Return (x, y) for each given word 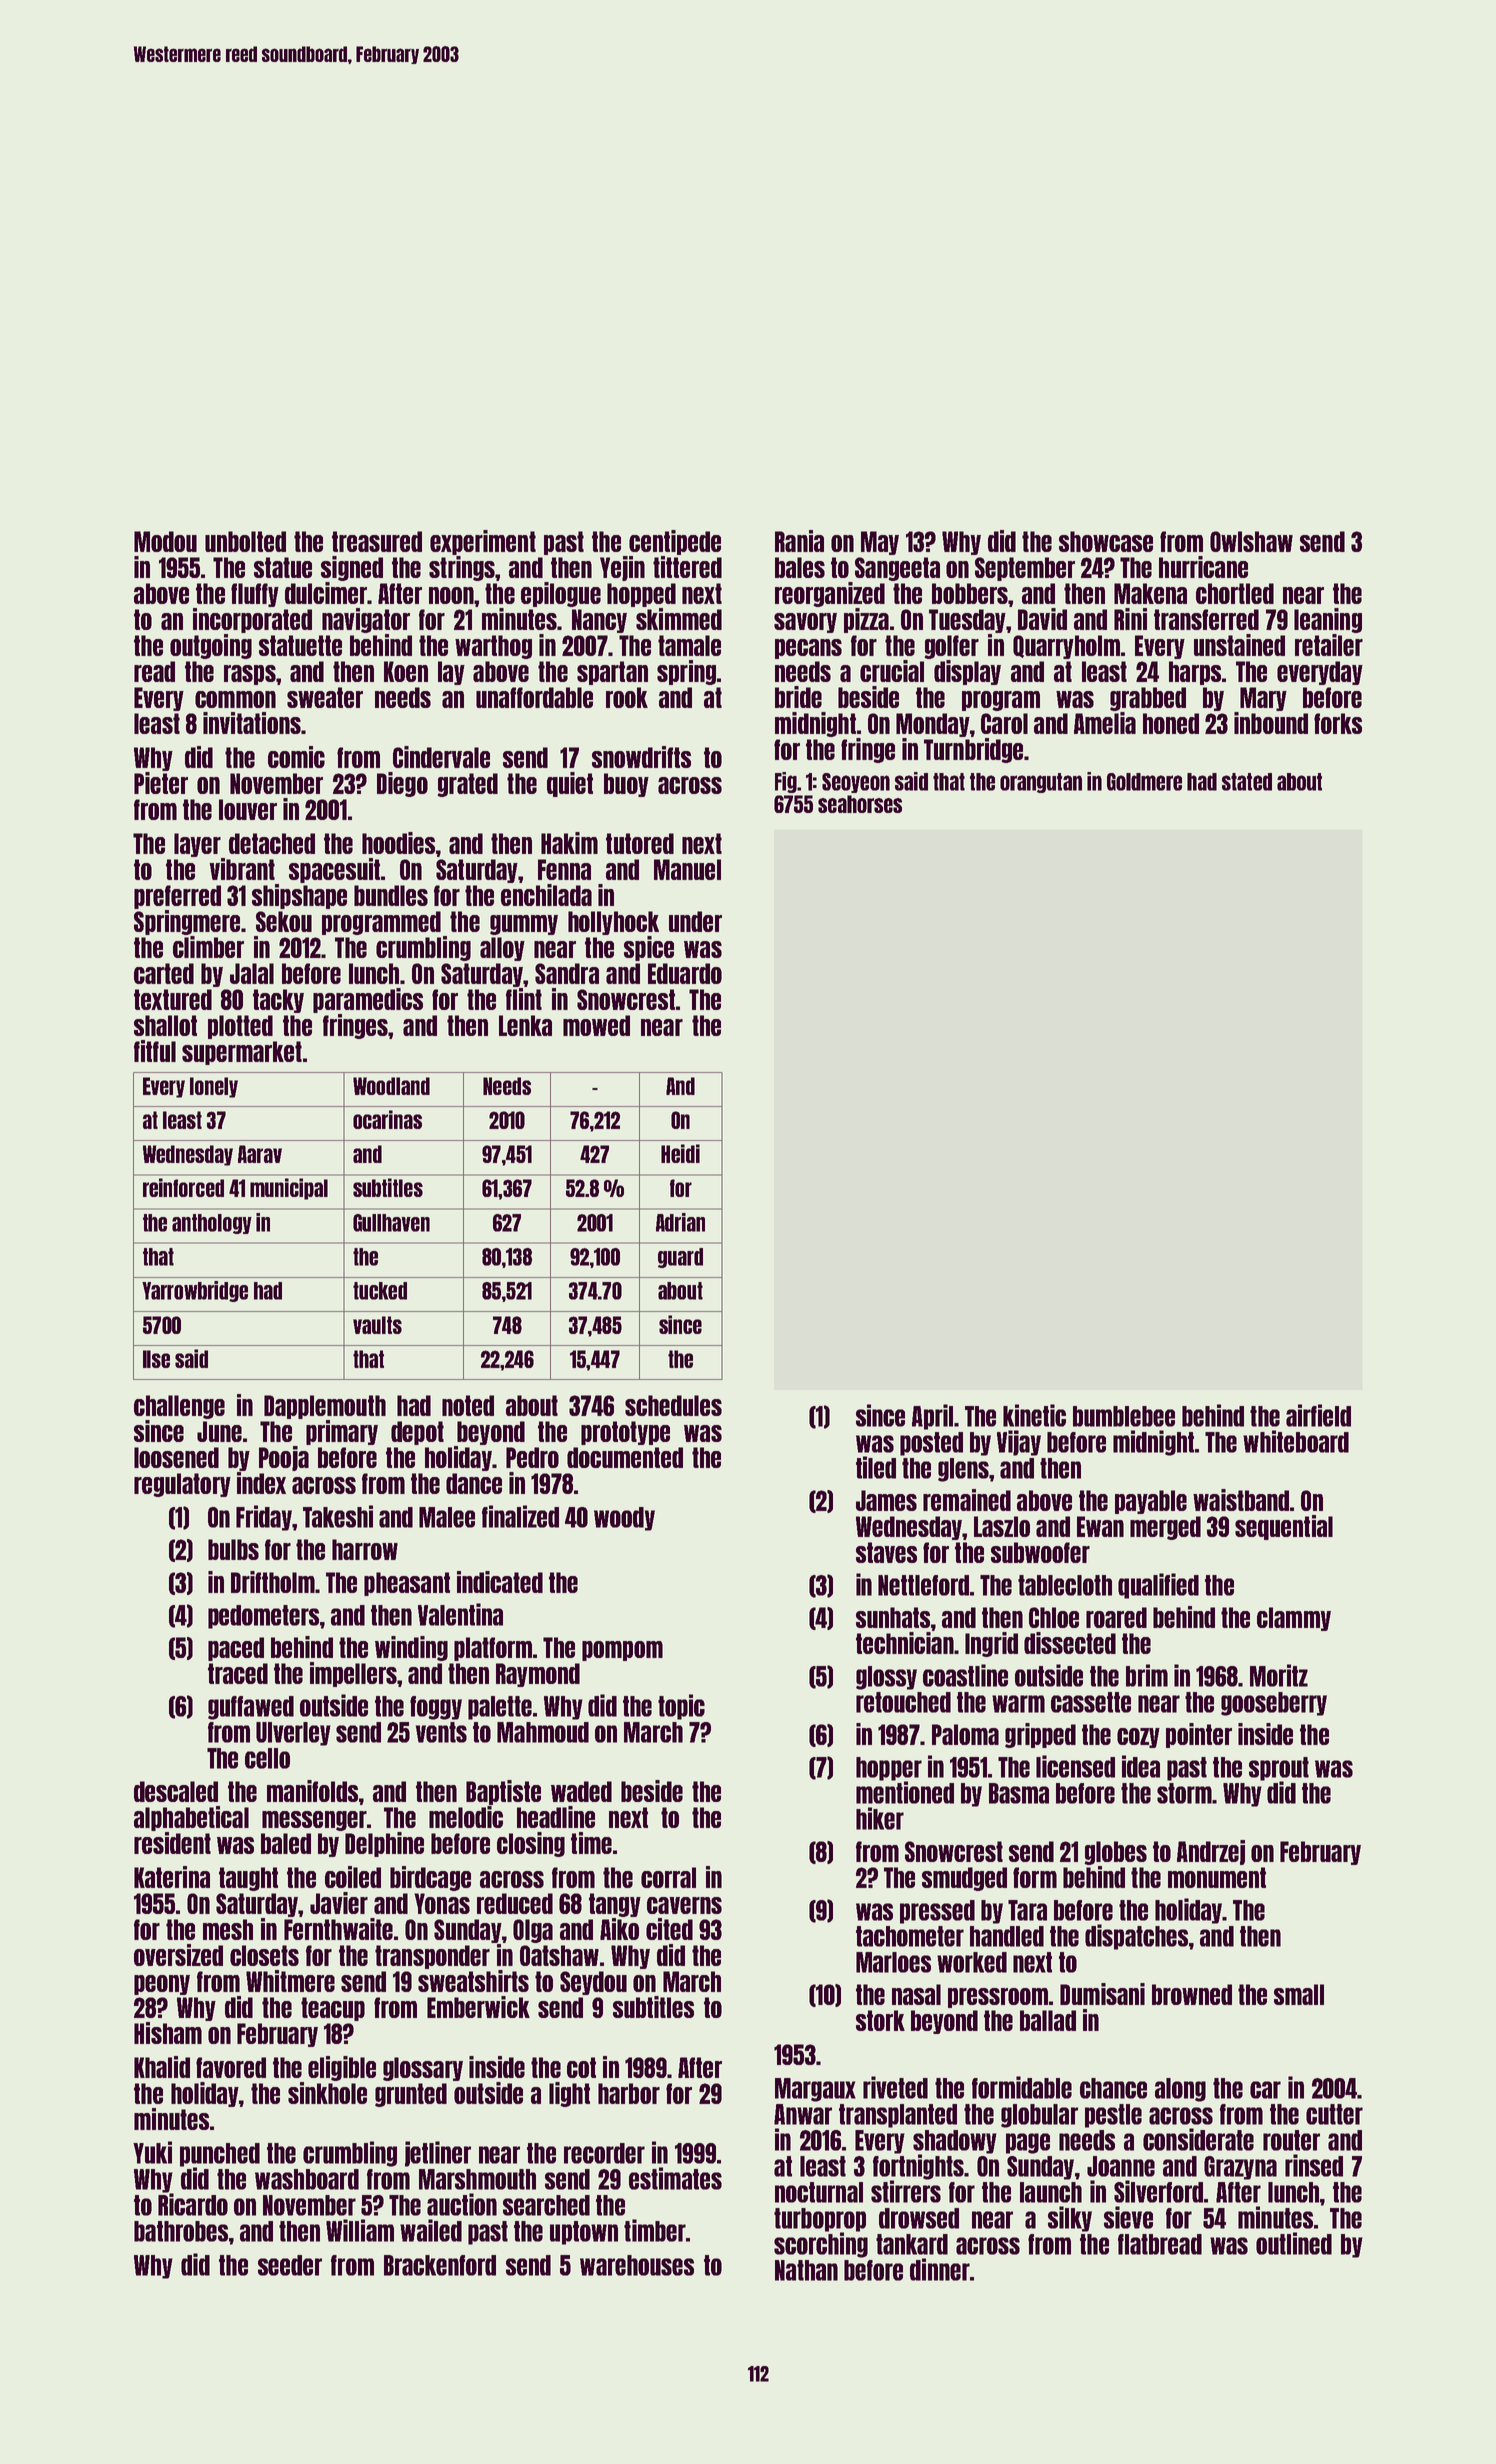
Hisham (168, 2033)
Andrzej (1211, 1852)
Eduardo (685, 973)
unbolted (245, 541)
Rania (799, 541)
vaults (377, 1325)
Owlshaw (1251, 541)
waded (581, 1791)
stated (1247, 782)
